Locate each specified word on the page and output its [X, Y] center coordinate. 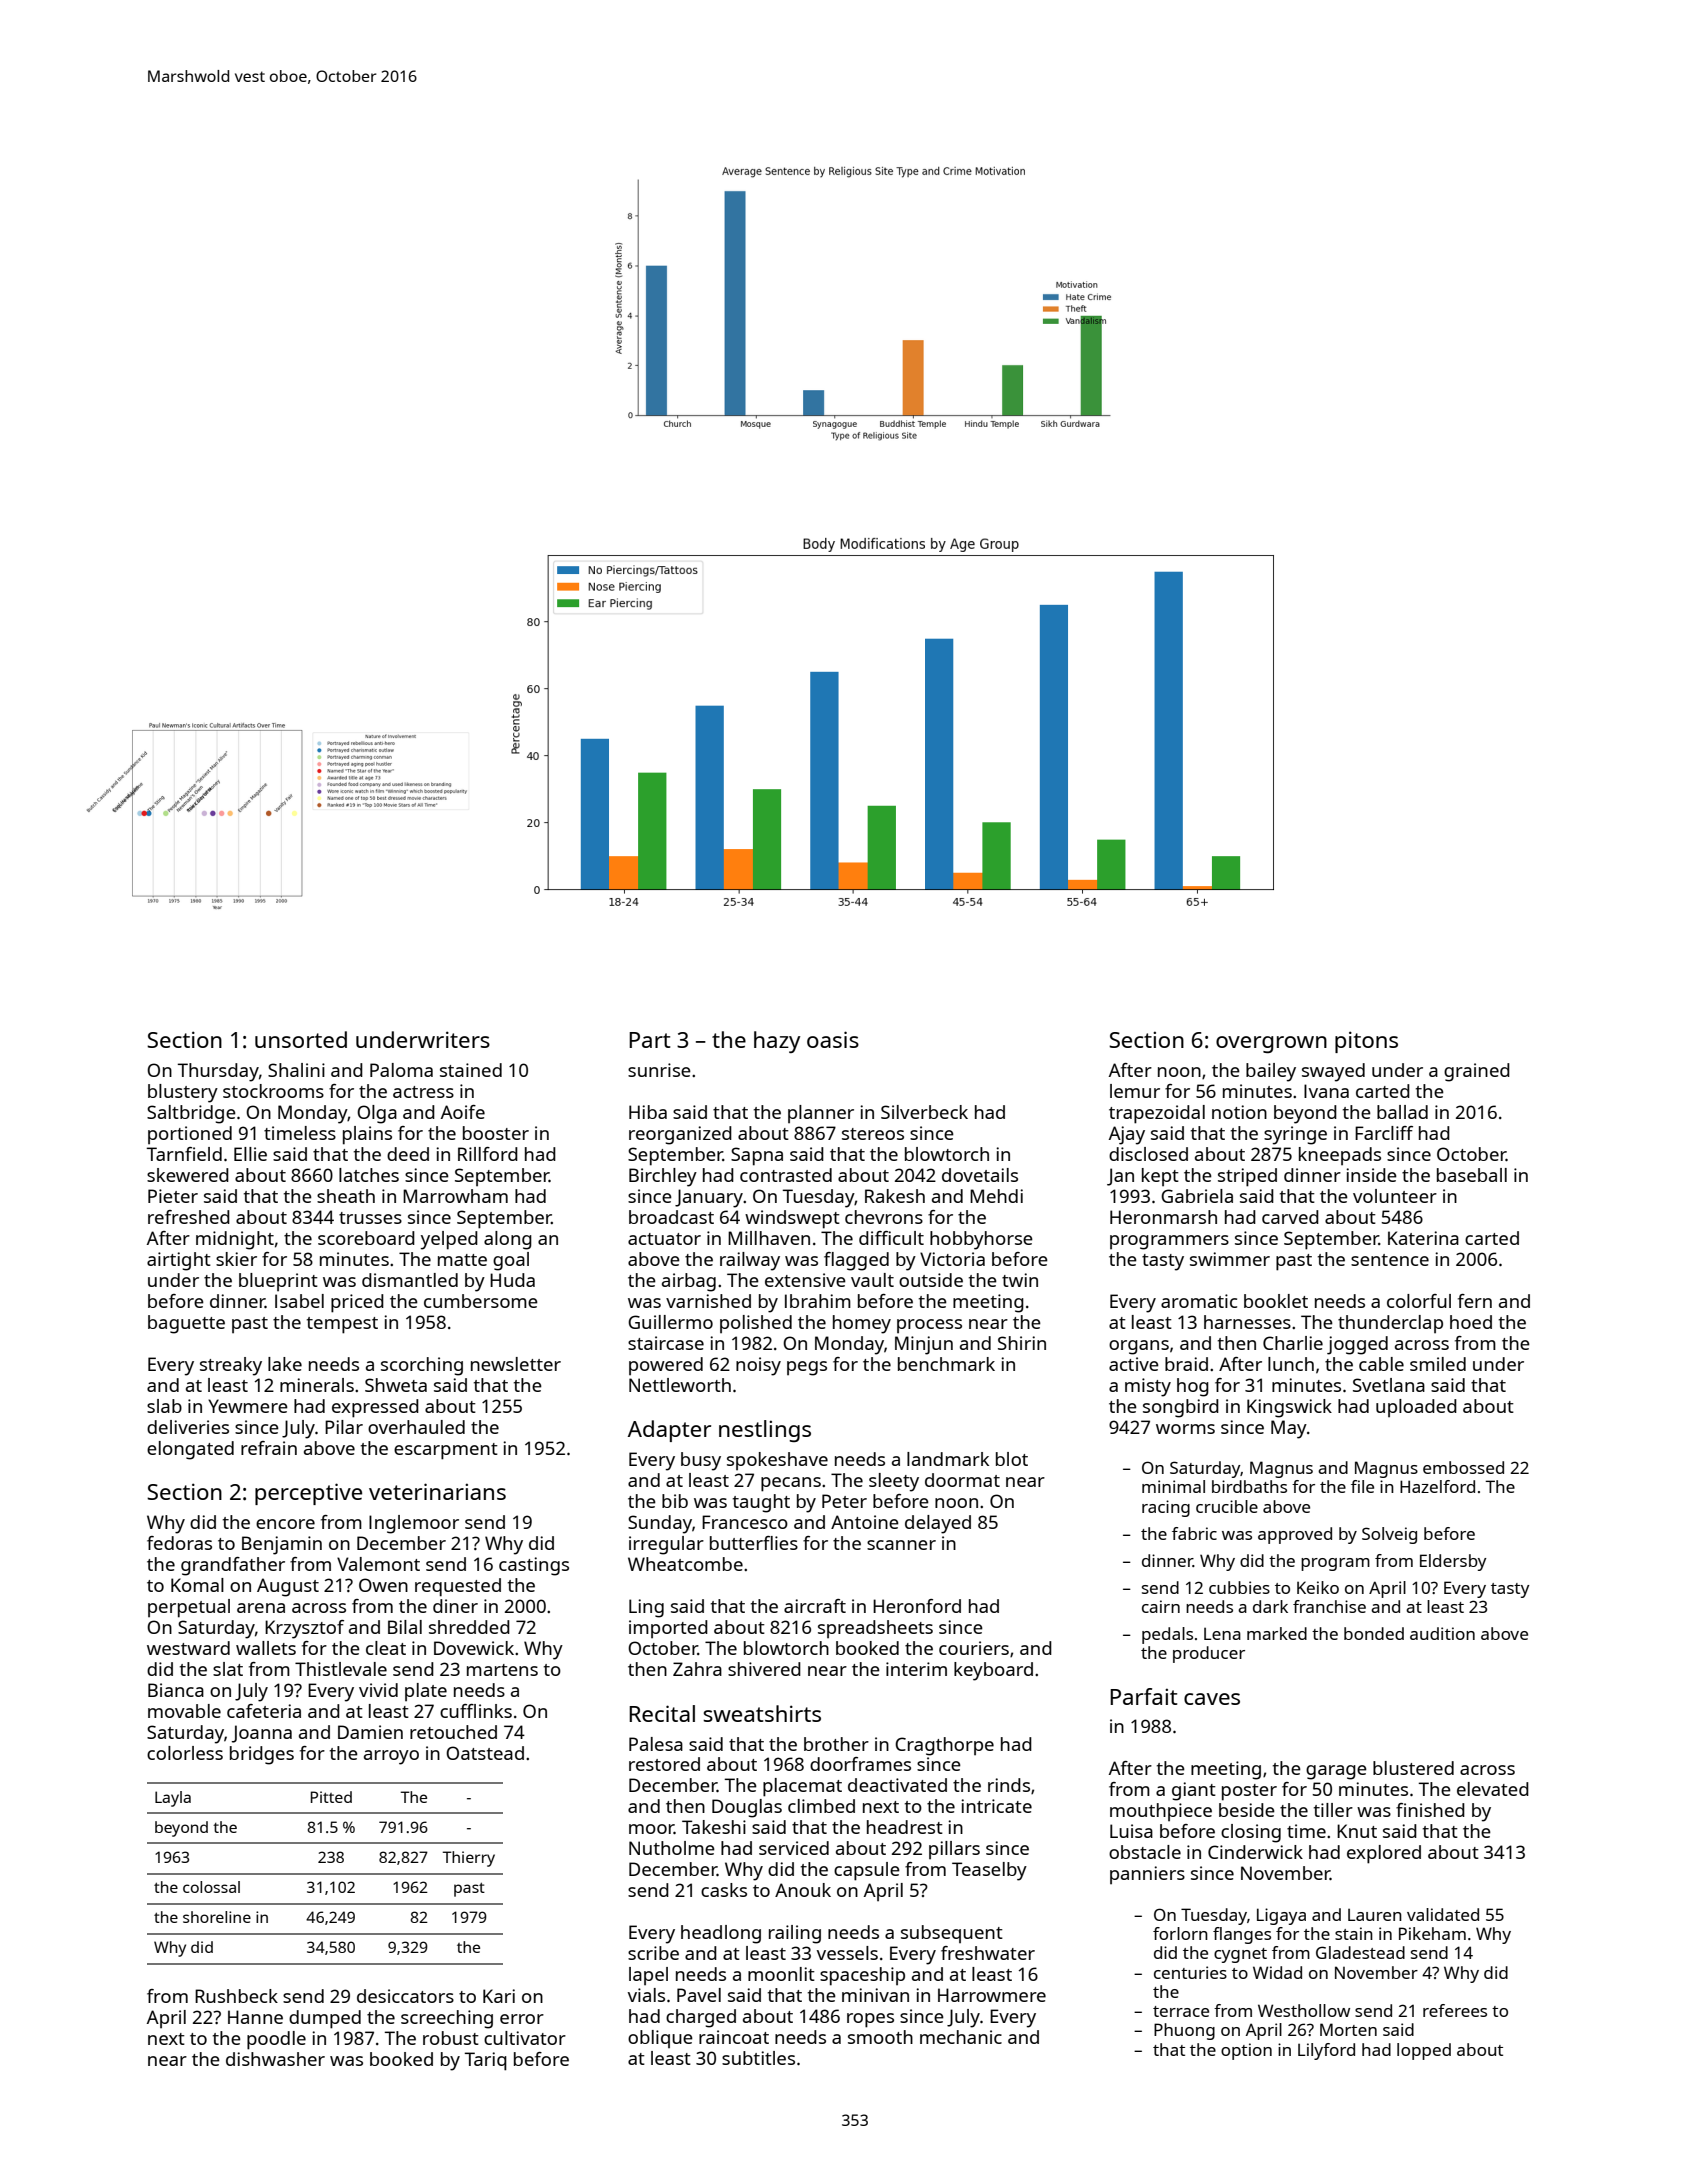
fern [1475, 1301]
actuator [664, 1239]
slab [164, 1406]
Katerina [1423, 1238]
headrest [905, 1827]
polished [756, 1324]
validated [1443, 1914]
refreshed [189, 1217]
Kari [499, 1996]
